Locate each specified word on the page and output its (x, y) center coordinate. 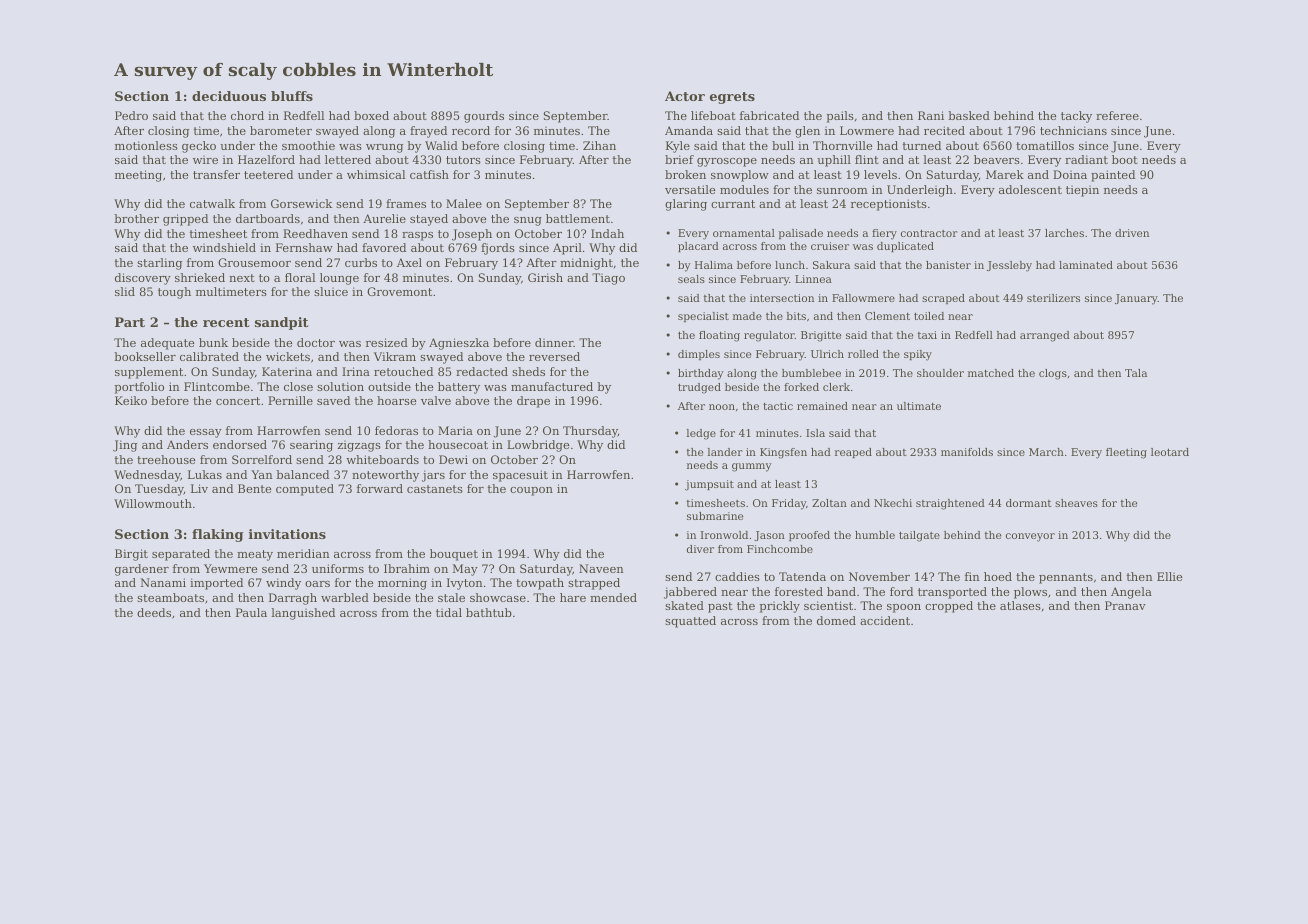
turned (922, 145)
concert (238, 401)
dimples (699, 355)
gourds (484, 117)
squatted (690, 622)
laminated (1086, 265)
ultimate (919, 406)
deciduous (229, 96)
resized (387, 342)
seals (691, 279)
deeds (154, 612)
